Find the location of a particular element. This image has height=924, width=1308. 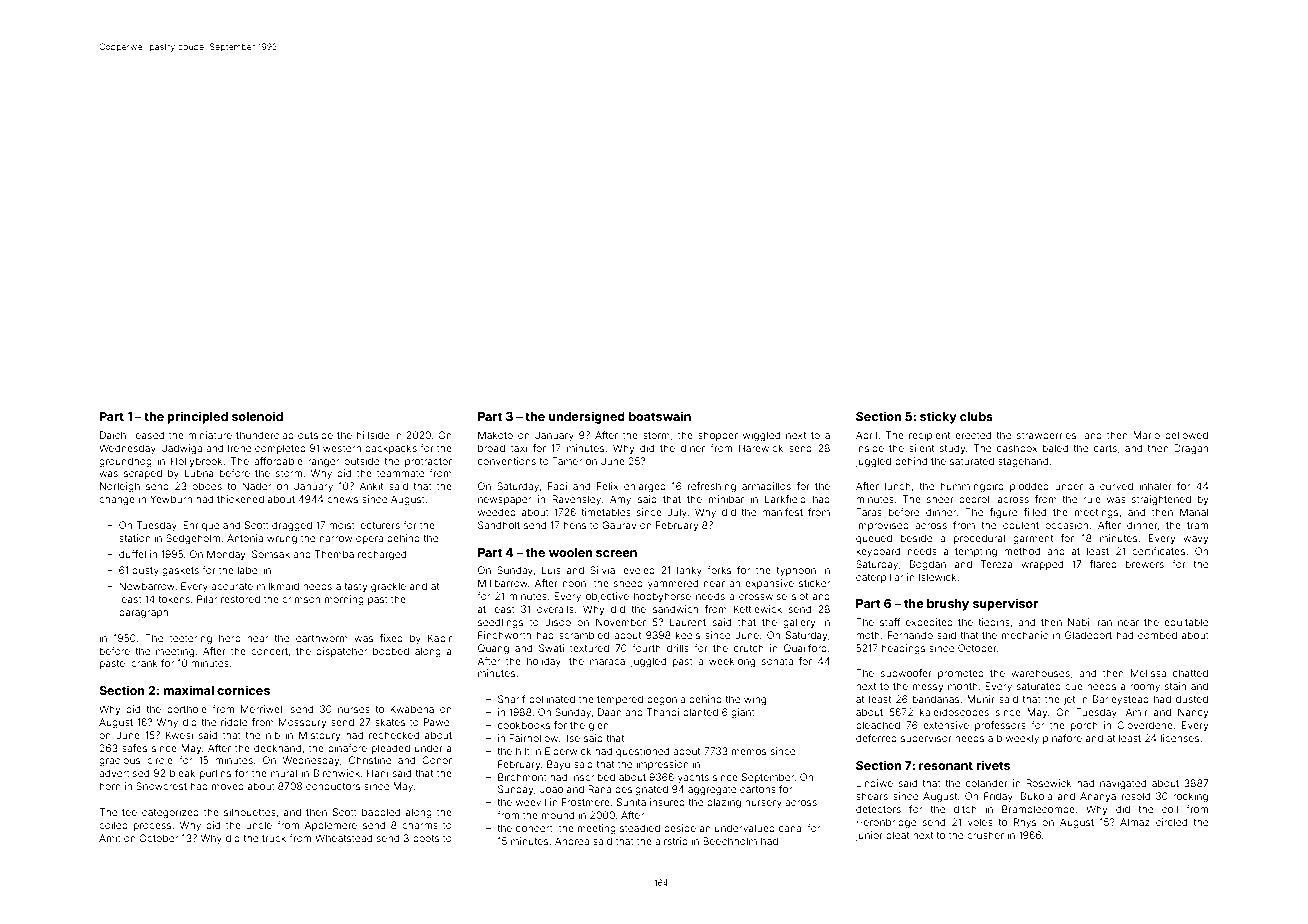

Birchwick is located at coordinates (337, 773).
